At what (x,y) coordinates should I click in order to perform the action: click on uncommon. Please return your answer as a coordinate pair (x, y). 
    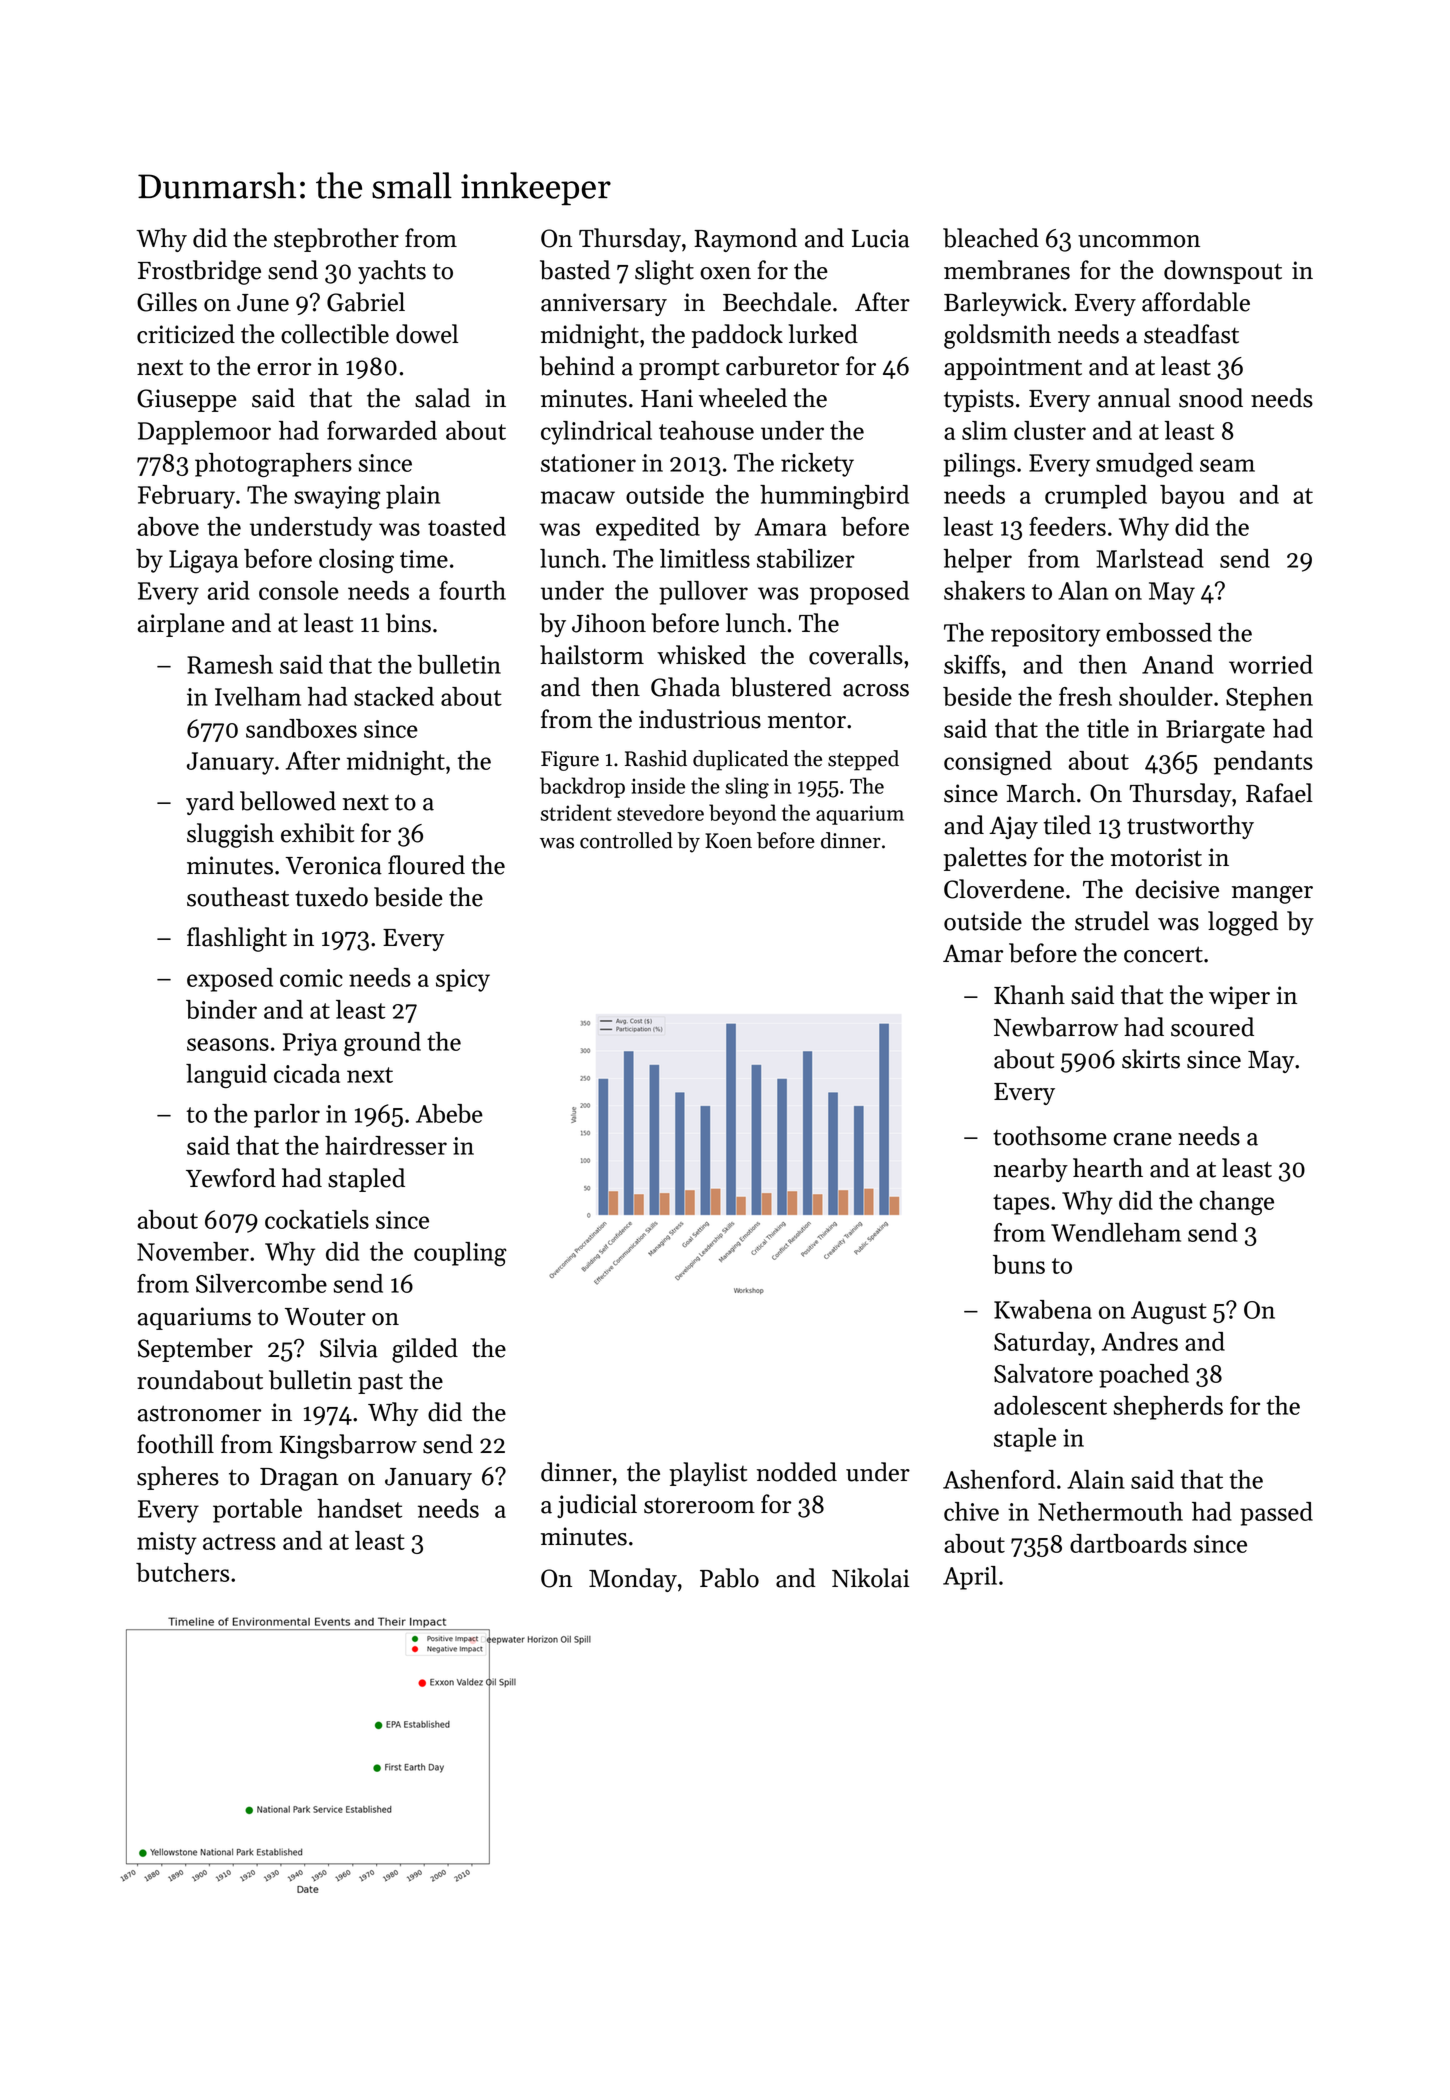
    Looking at the image, I should click on (1139, 241).
